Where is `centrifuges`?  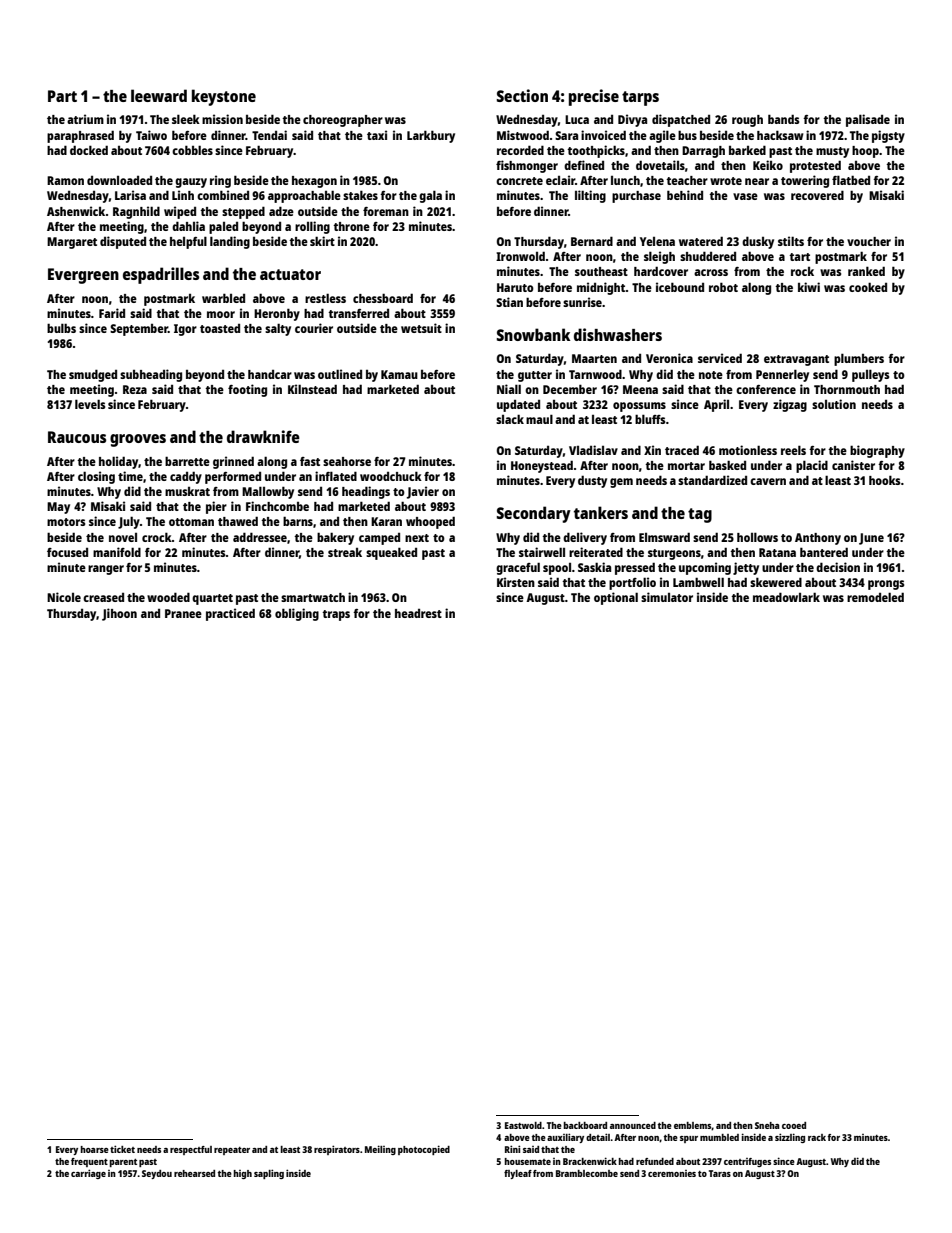 centrifuges is located at coordinates (747, 1162).
